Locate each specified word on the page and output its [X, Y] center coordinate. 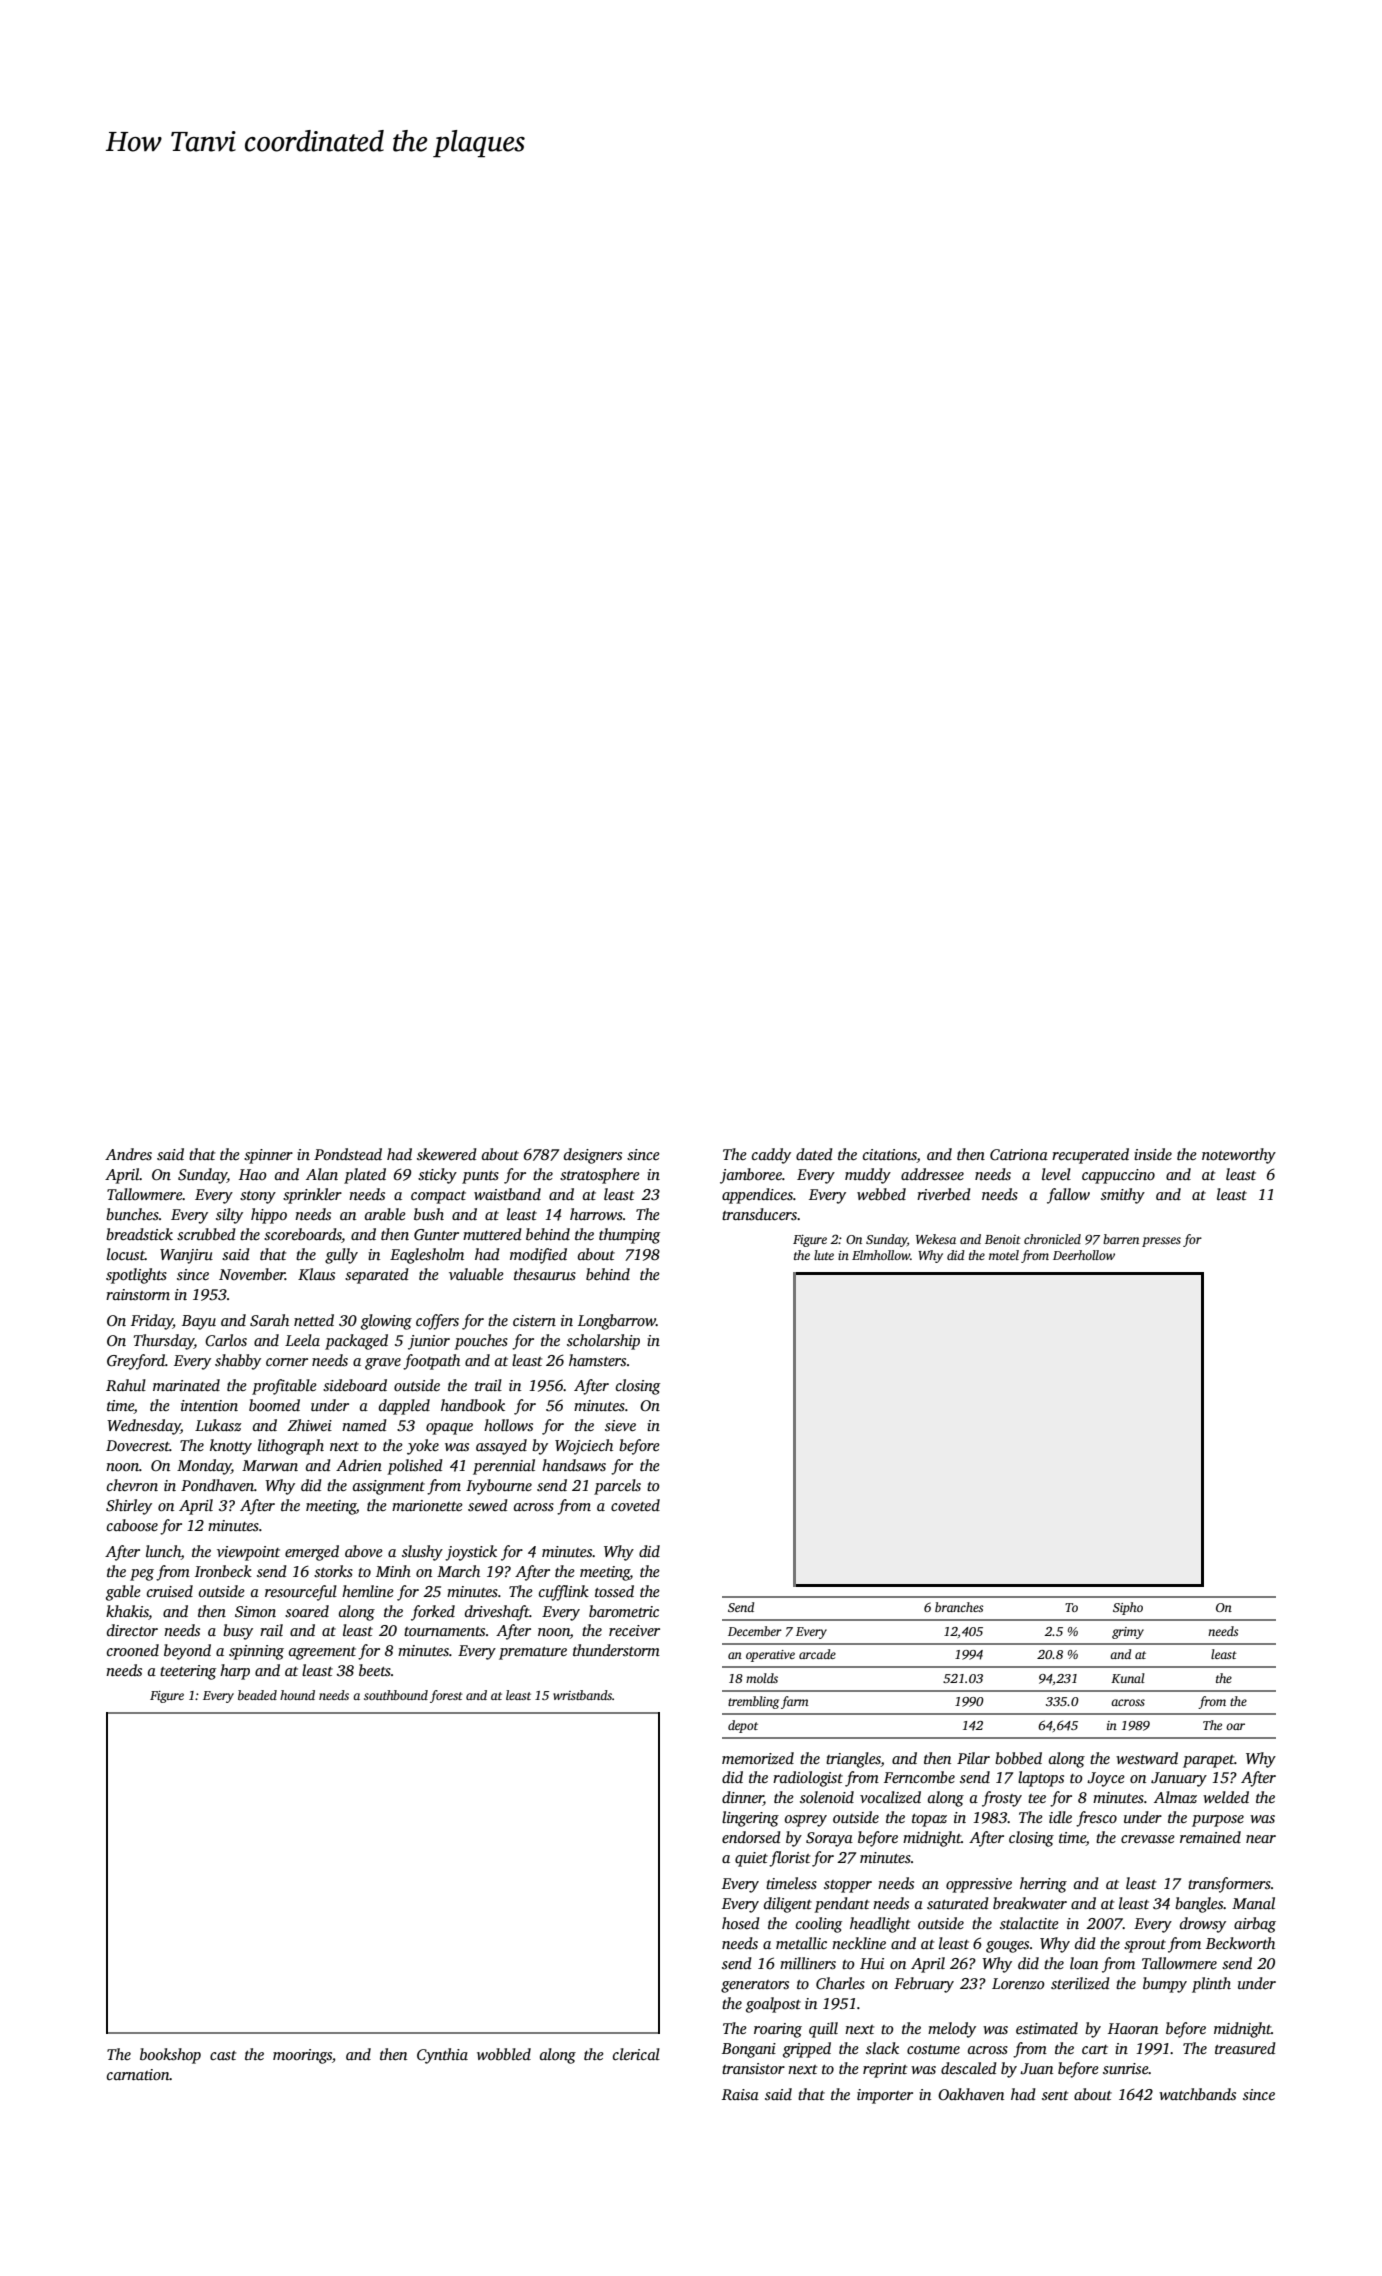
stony [258, 1197]
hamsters [597, 1360]
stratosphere [600, 1176]
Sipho [1128, 1608]
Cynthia [442, 2056]
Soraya [829, 1839]
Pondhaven [217, 1485]
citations [890, 1156]
